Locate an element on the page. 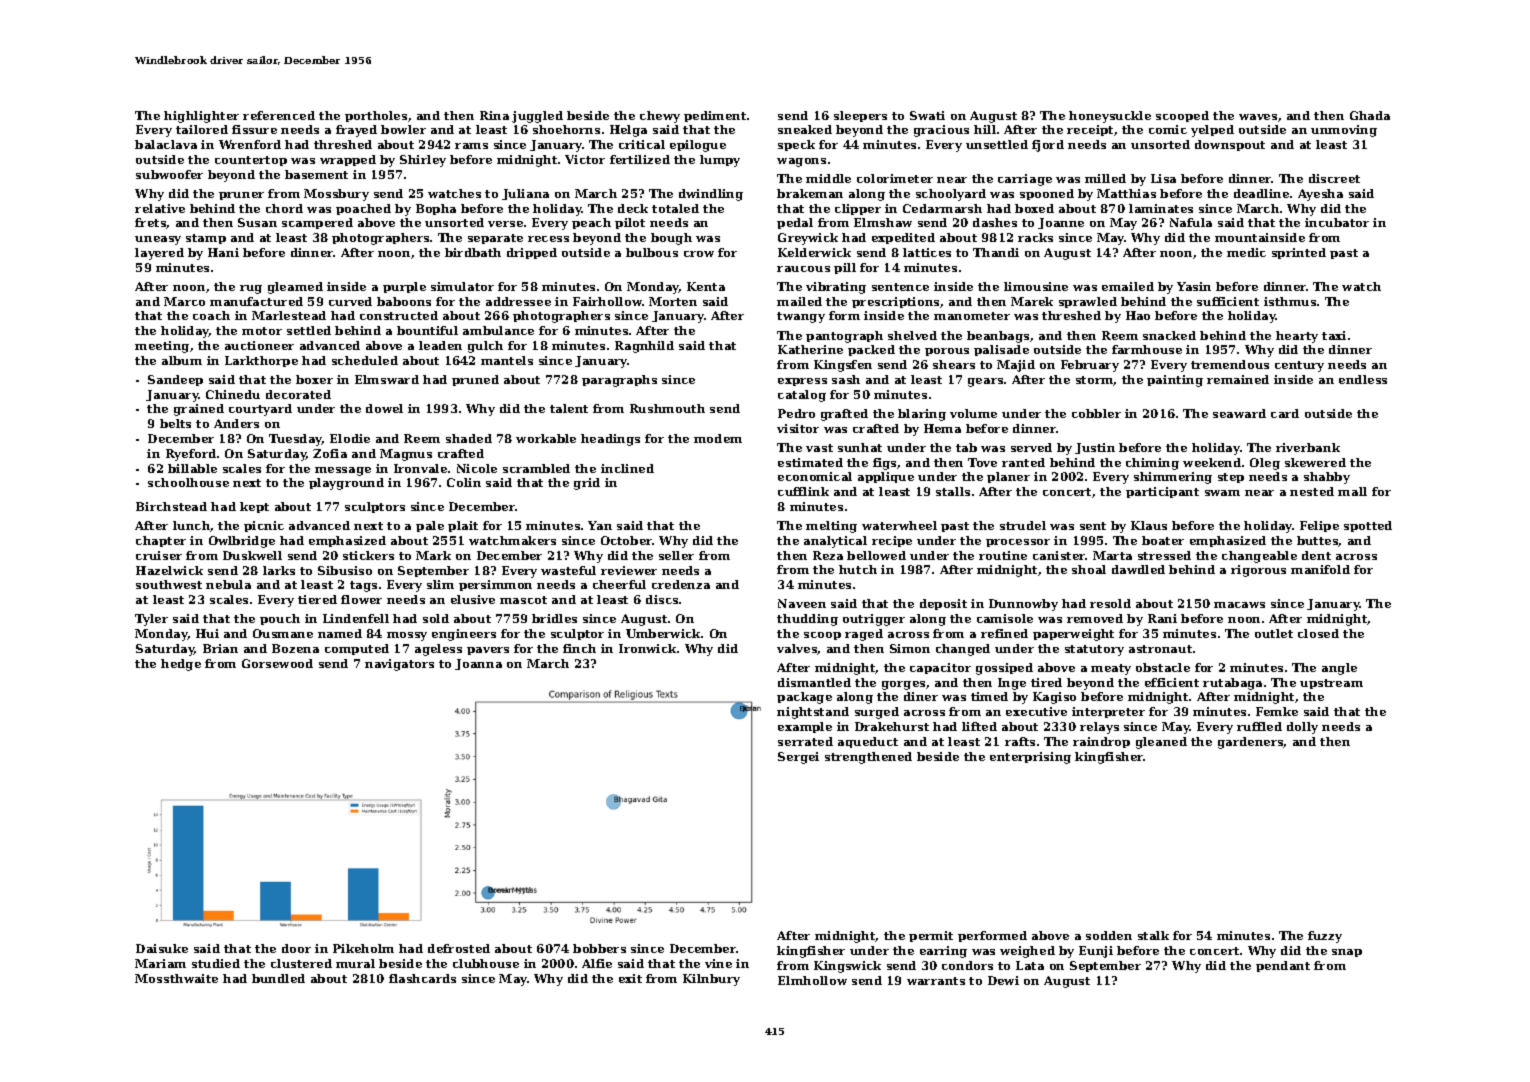 This document has width=1530, height=1082. Simon is located at coordinates (910, 648).
